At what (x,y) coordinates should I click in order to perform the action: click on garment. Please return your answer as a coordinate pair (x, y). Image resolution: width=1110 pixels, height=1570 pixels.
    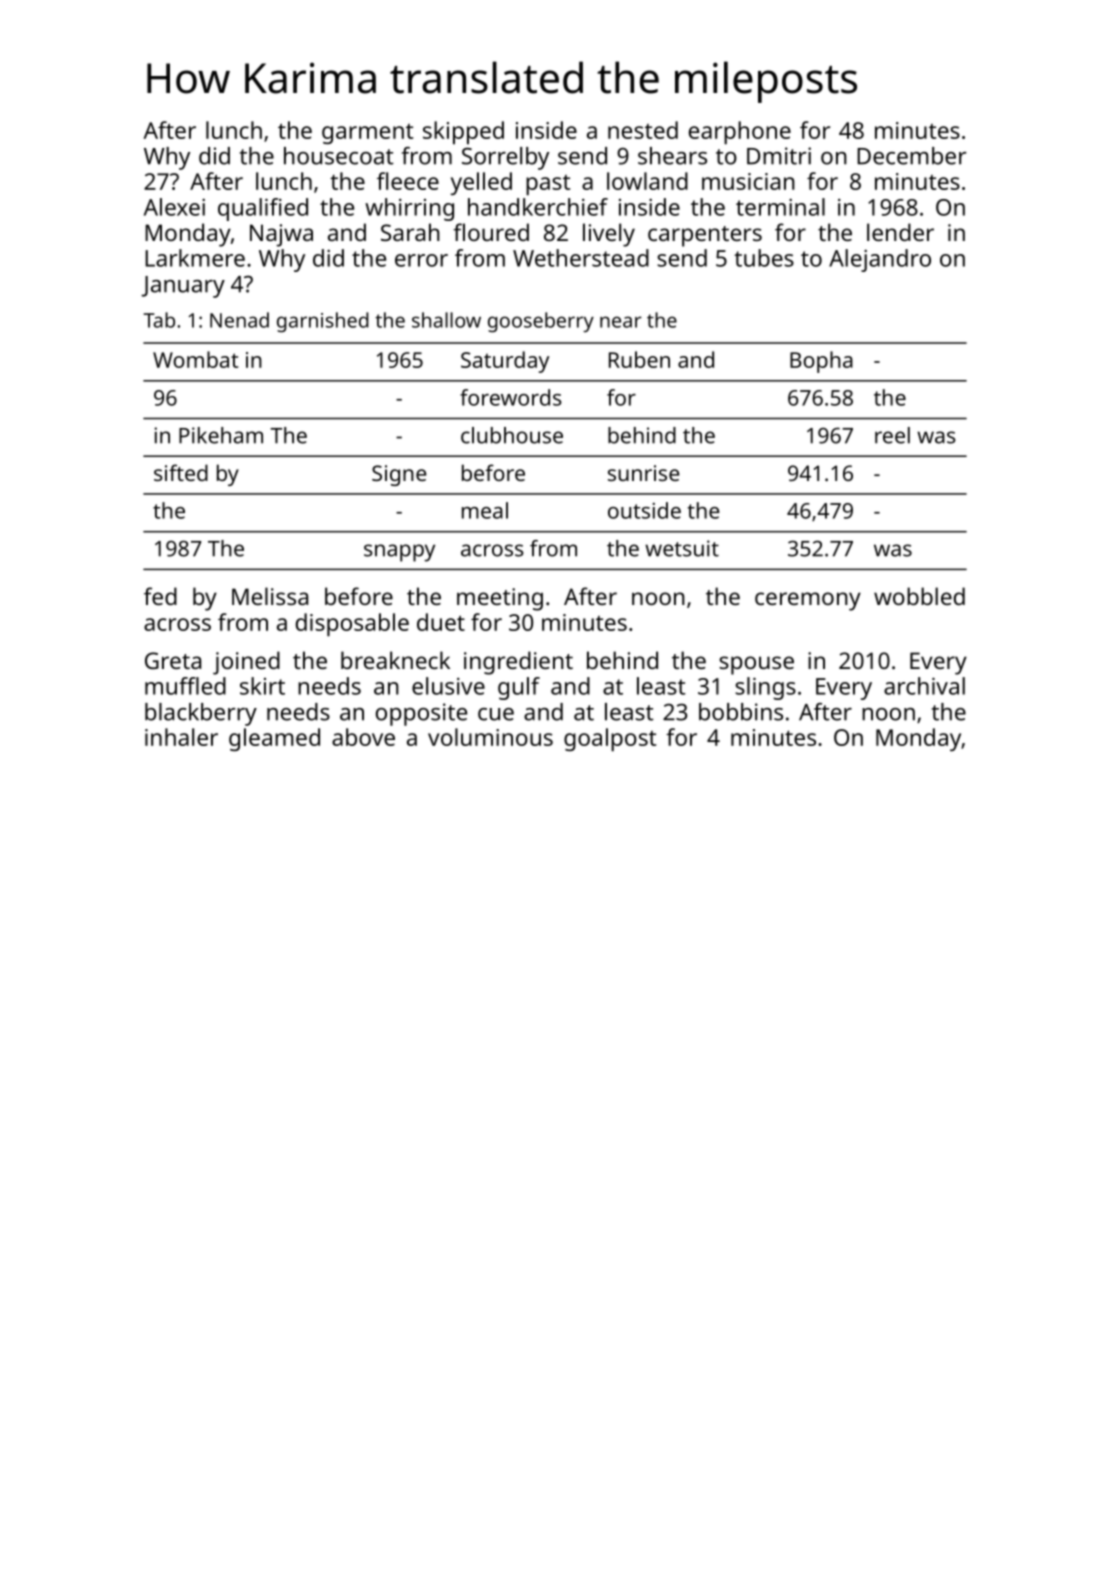
    Looking at the image, I should click on (367, 134).
